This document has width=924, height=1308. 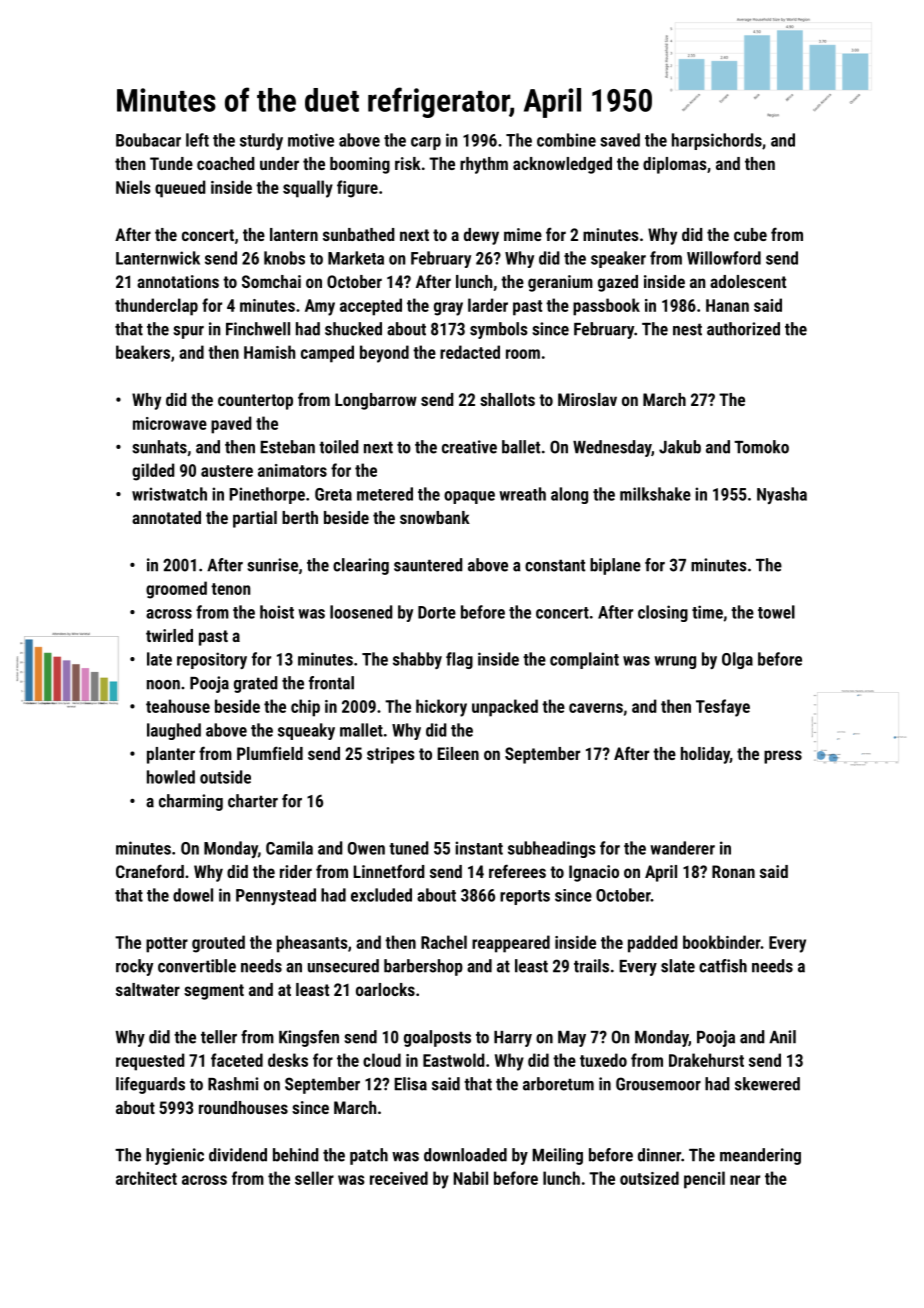 What do you see at coordinates (270, 753) in the document?
I see `Plumfield` at bounding box center [270, 753].
